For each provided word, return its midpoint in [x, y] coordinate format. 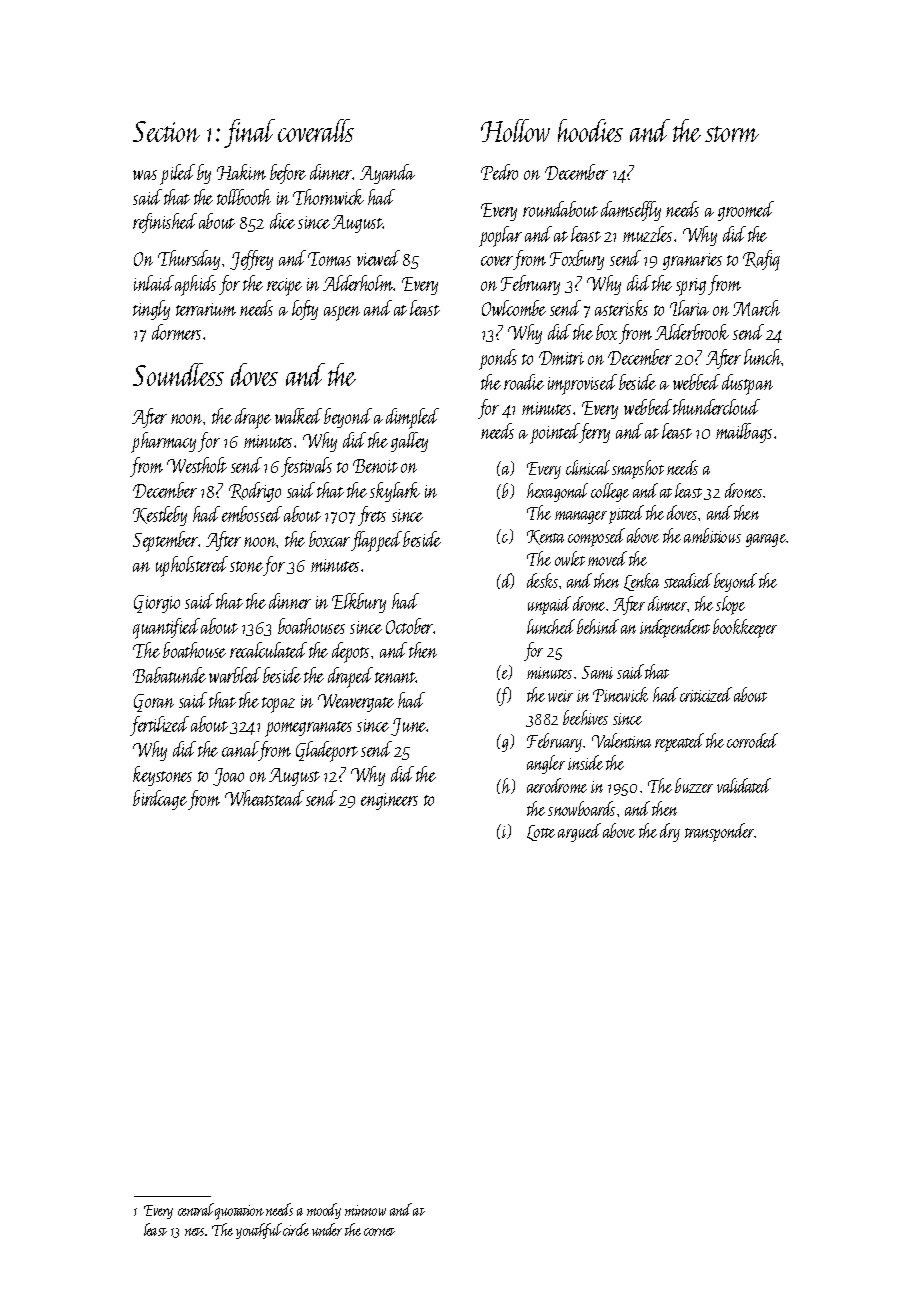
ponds [498, 359]
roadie [524, 382]
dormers [176, 332]
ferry [595, 433]
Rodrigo [255, 492]
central [196, 1209]
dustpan [747, 384]
